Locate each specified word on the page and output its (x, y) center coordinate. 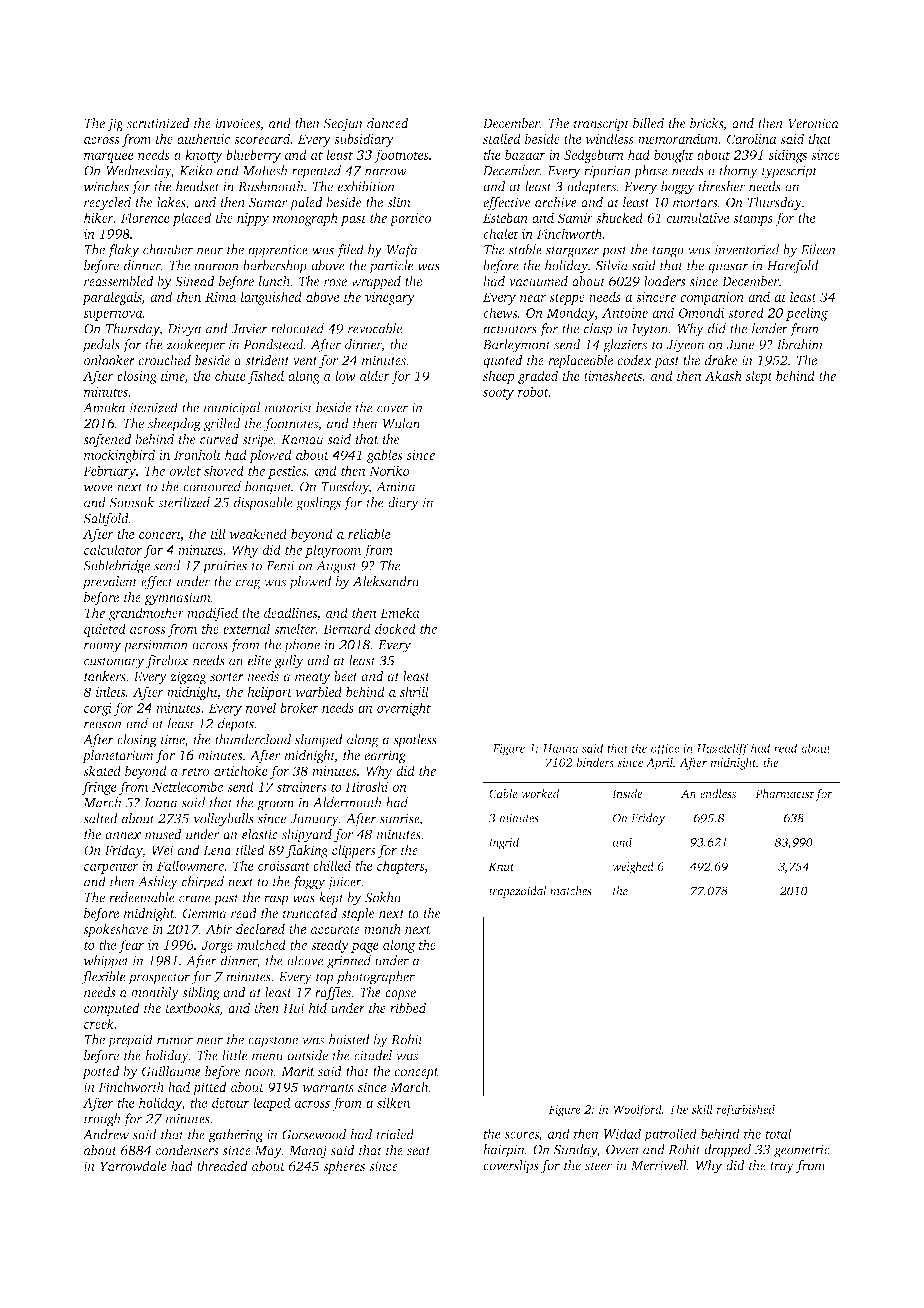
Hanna (561, 748)
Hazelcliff (722, 749)
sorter (227, 677)
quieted (105, 630)
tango (668, 252)
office (665, 749)
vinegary (390, 298)
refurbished (745, 1110)
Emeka (400, 612)
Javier (249, 329)
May (268, 1152)
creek (99, 1023)
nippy (253, 219)
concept (417, 1073)
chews (500, 312)
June (740, 345)
